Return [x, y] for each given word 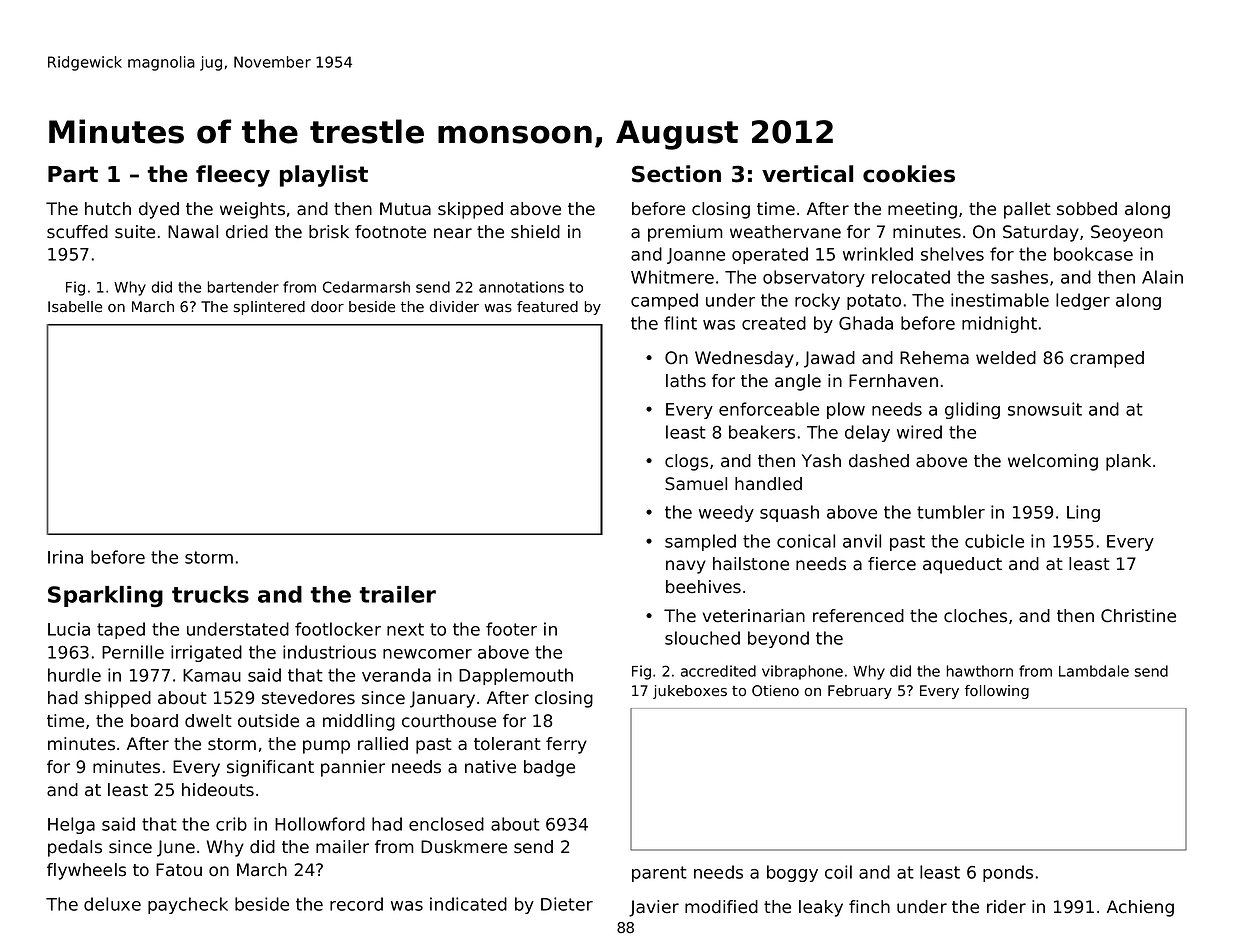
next [405, 629]
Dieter [567, 904]
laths [686, 381]
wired [919, 432]
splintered [269, 308]
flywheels [86, 871]
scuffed [77, 232]
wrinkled [878, 254]
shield [535, 232]
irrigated [206, 653]
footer [511, 629]
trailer [397, 594]
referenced [858, 616]
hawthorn [980, 671]
